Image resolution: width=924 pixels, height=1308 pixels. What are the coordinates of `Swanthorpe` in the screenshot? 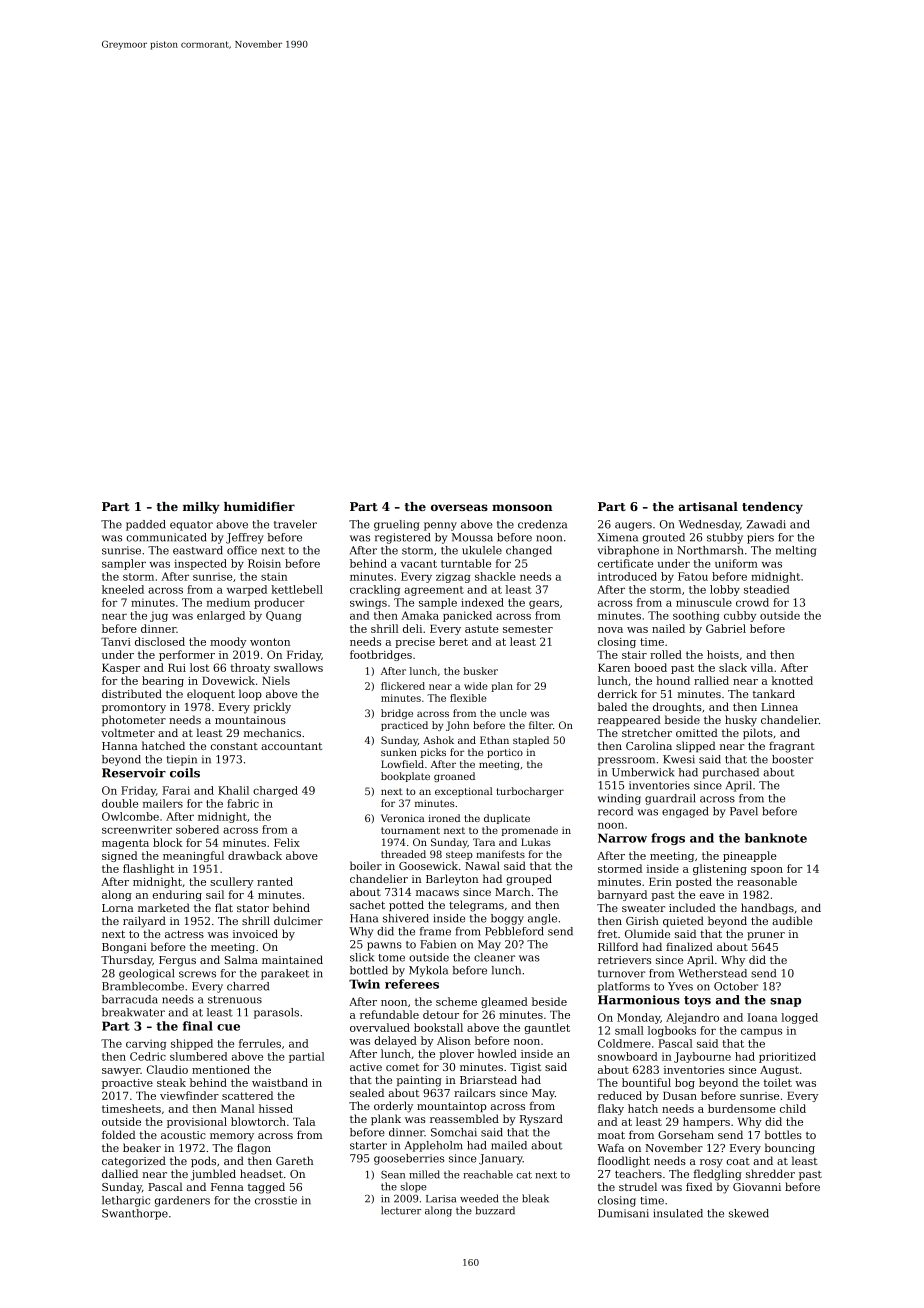 It's located at (135, 1214).
